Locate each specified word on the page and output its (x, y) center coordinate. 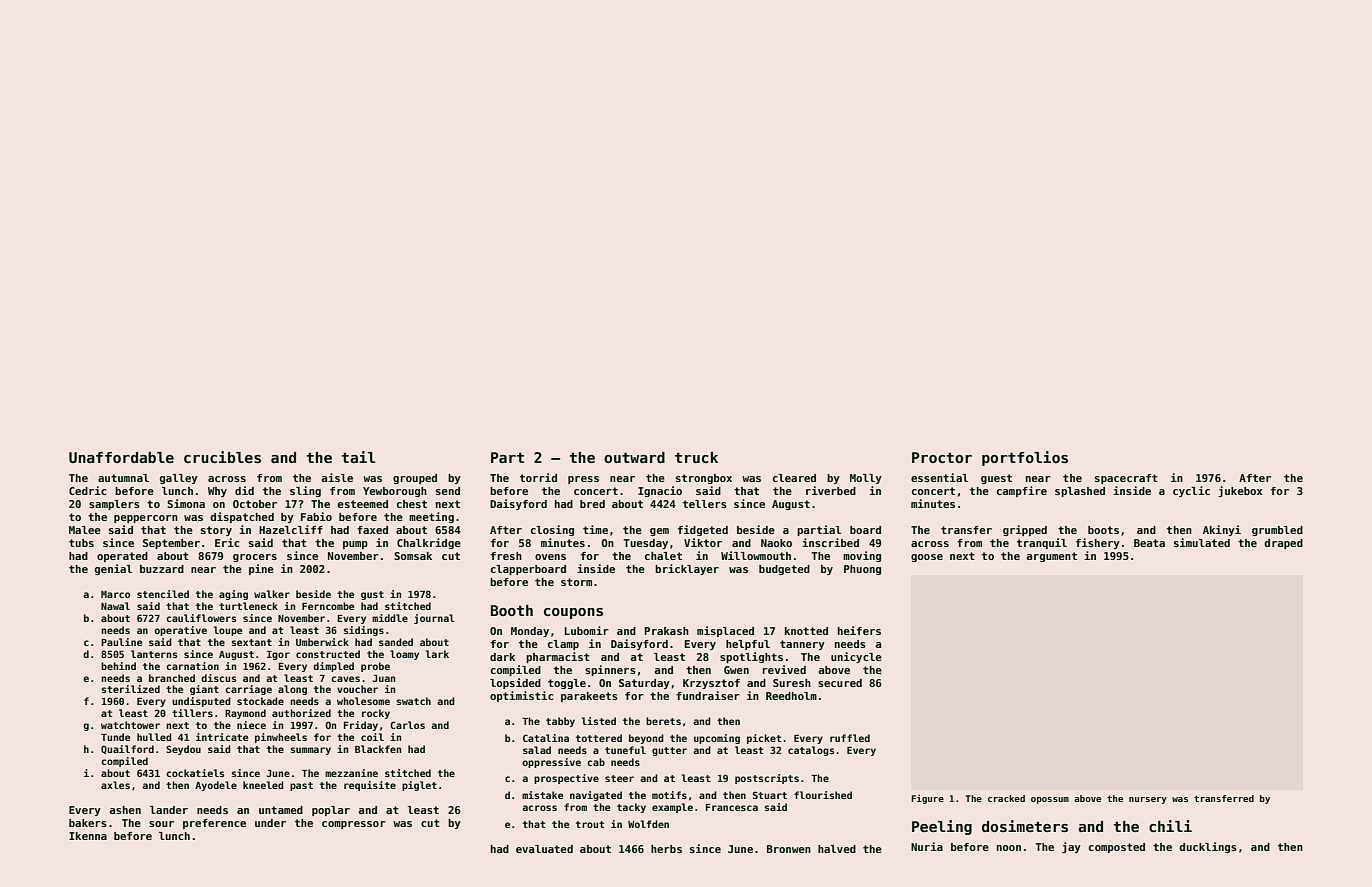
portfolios (1025, 458)
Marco (115, 594)
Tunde (115, 737)
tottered (599, 738)
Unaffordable (121, 457)
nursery (1148, 800)
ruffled (850, 738)
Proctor (942, 457)
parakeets (589, 697)
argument (1052, 557)
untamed (281, 810)
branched (172, 678)
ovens (550, 557)
